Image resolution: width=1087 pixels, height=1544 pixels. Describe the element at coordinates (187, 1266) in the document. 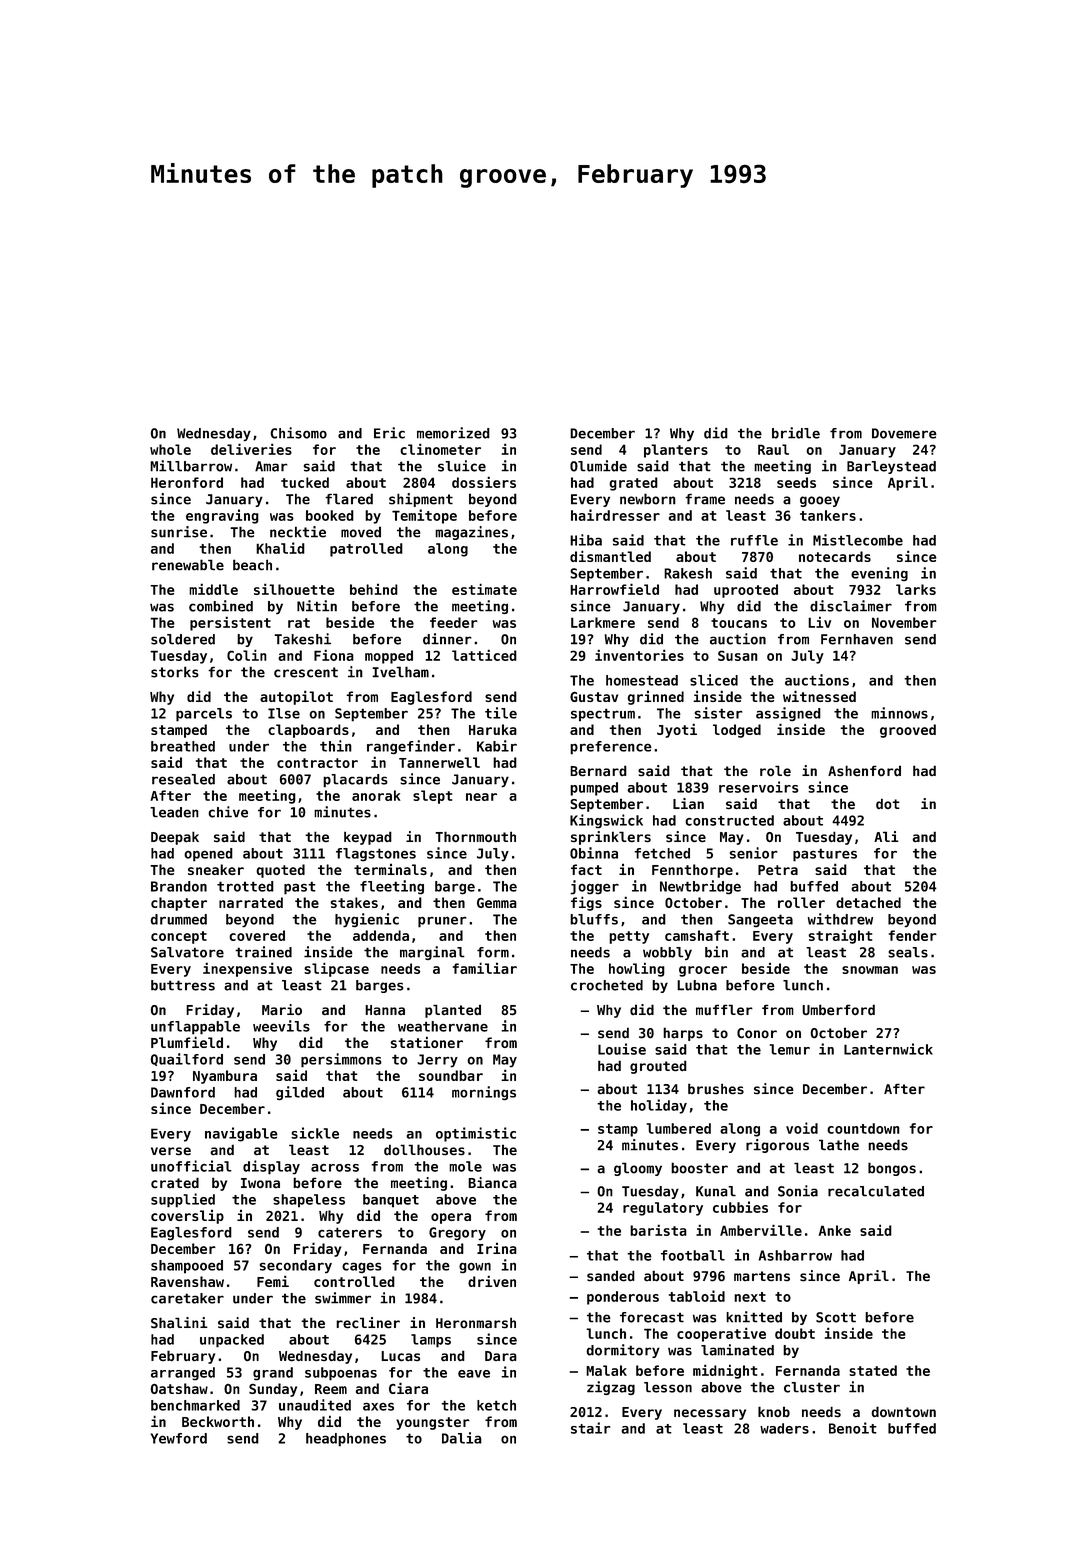

I see `shampooed` at that location.
